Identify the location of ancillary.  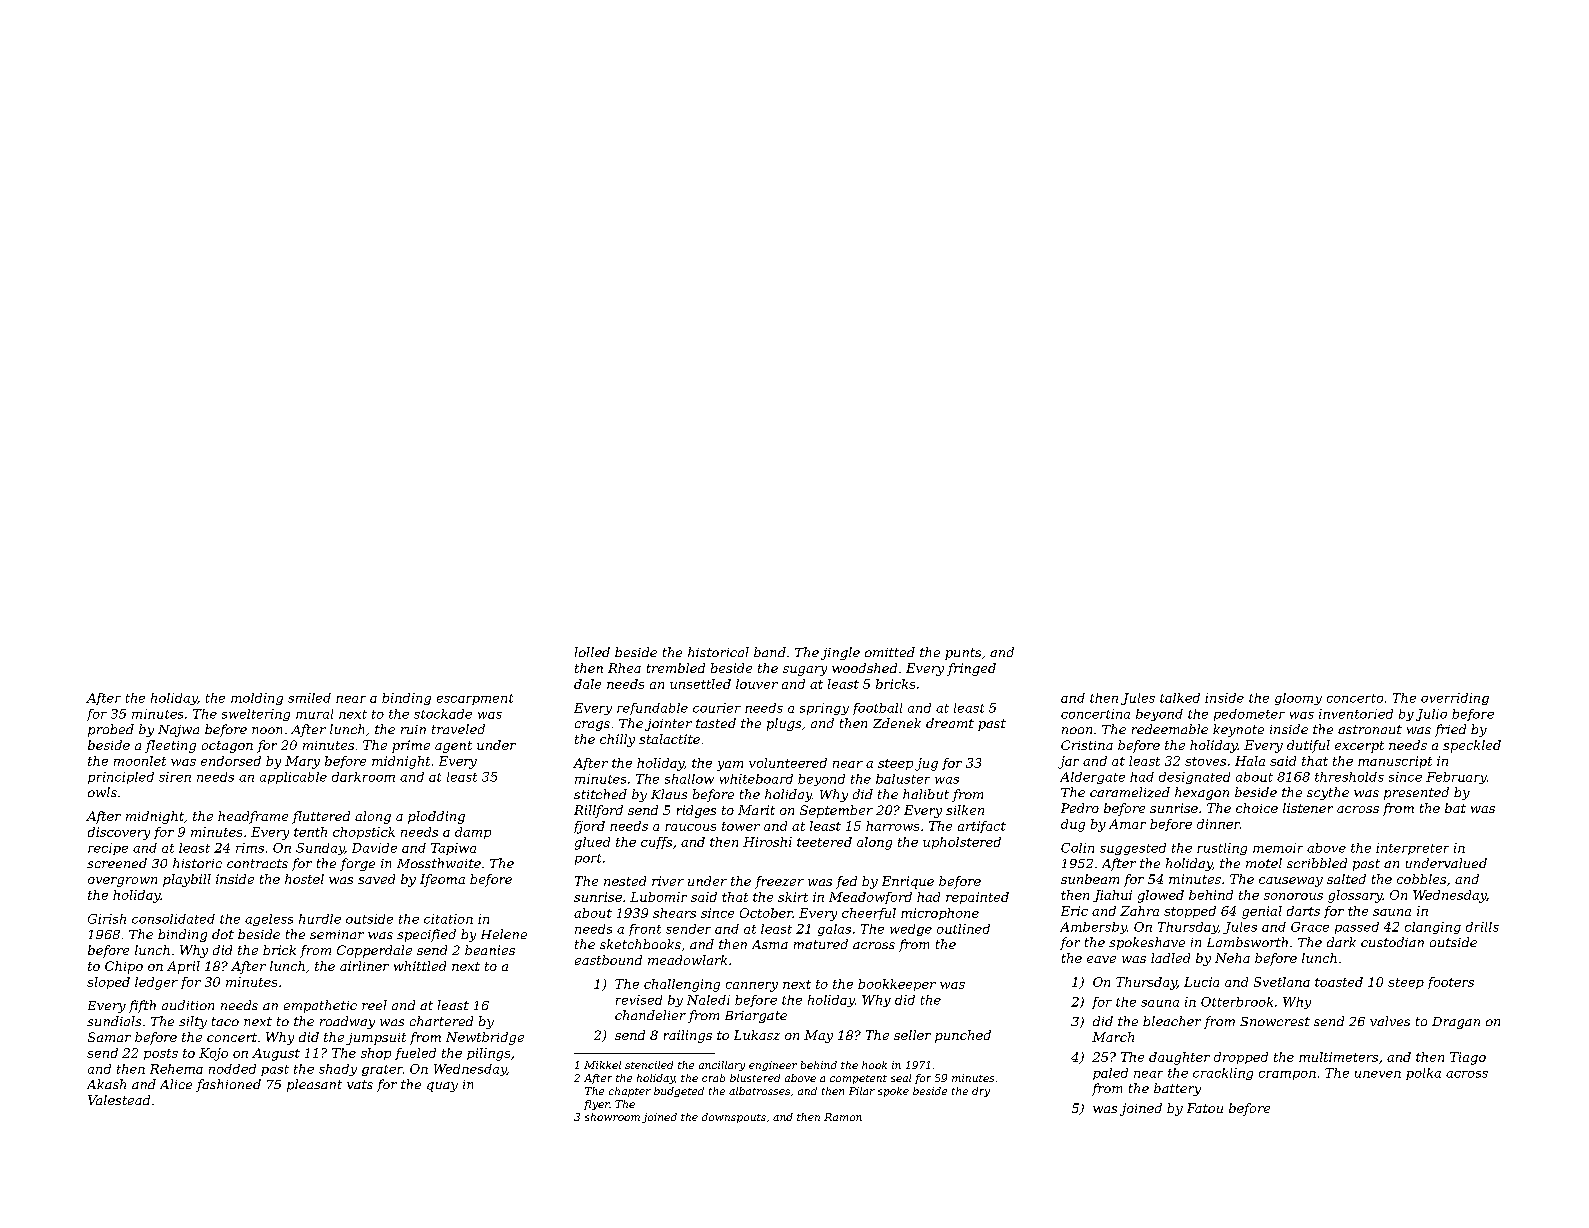
(722, 1066).
